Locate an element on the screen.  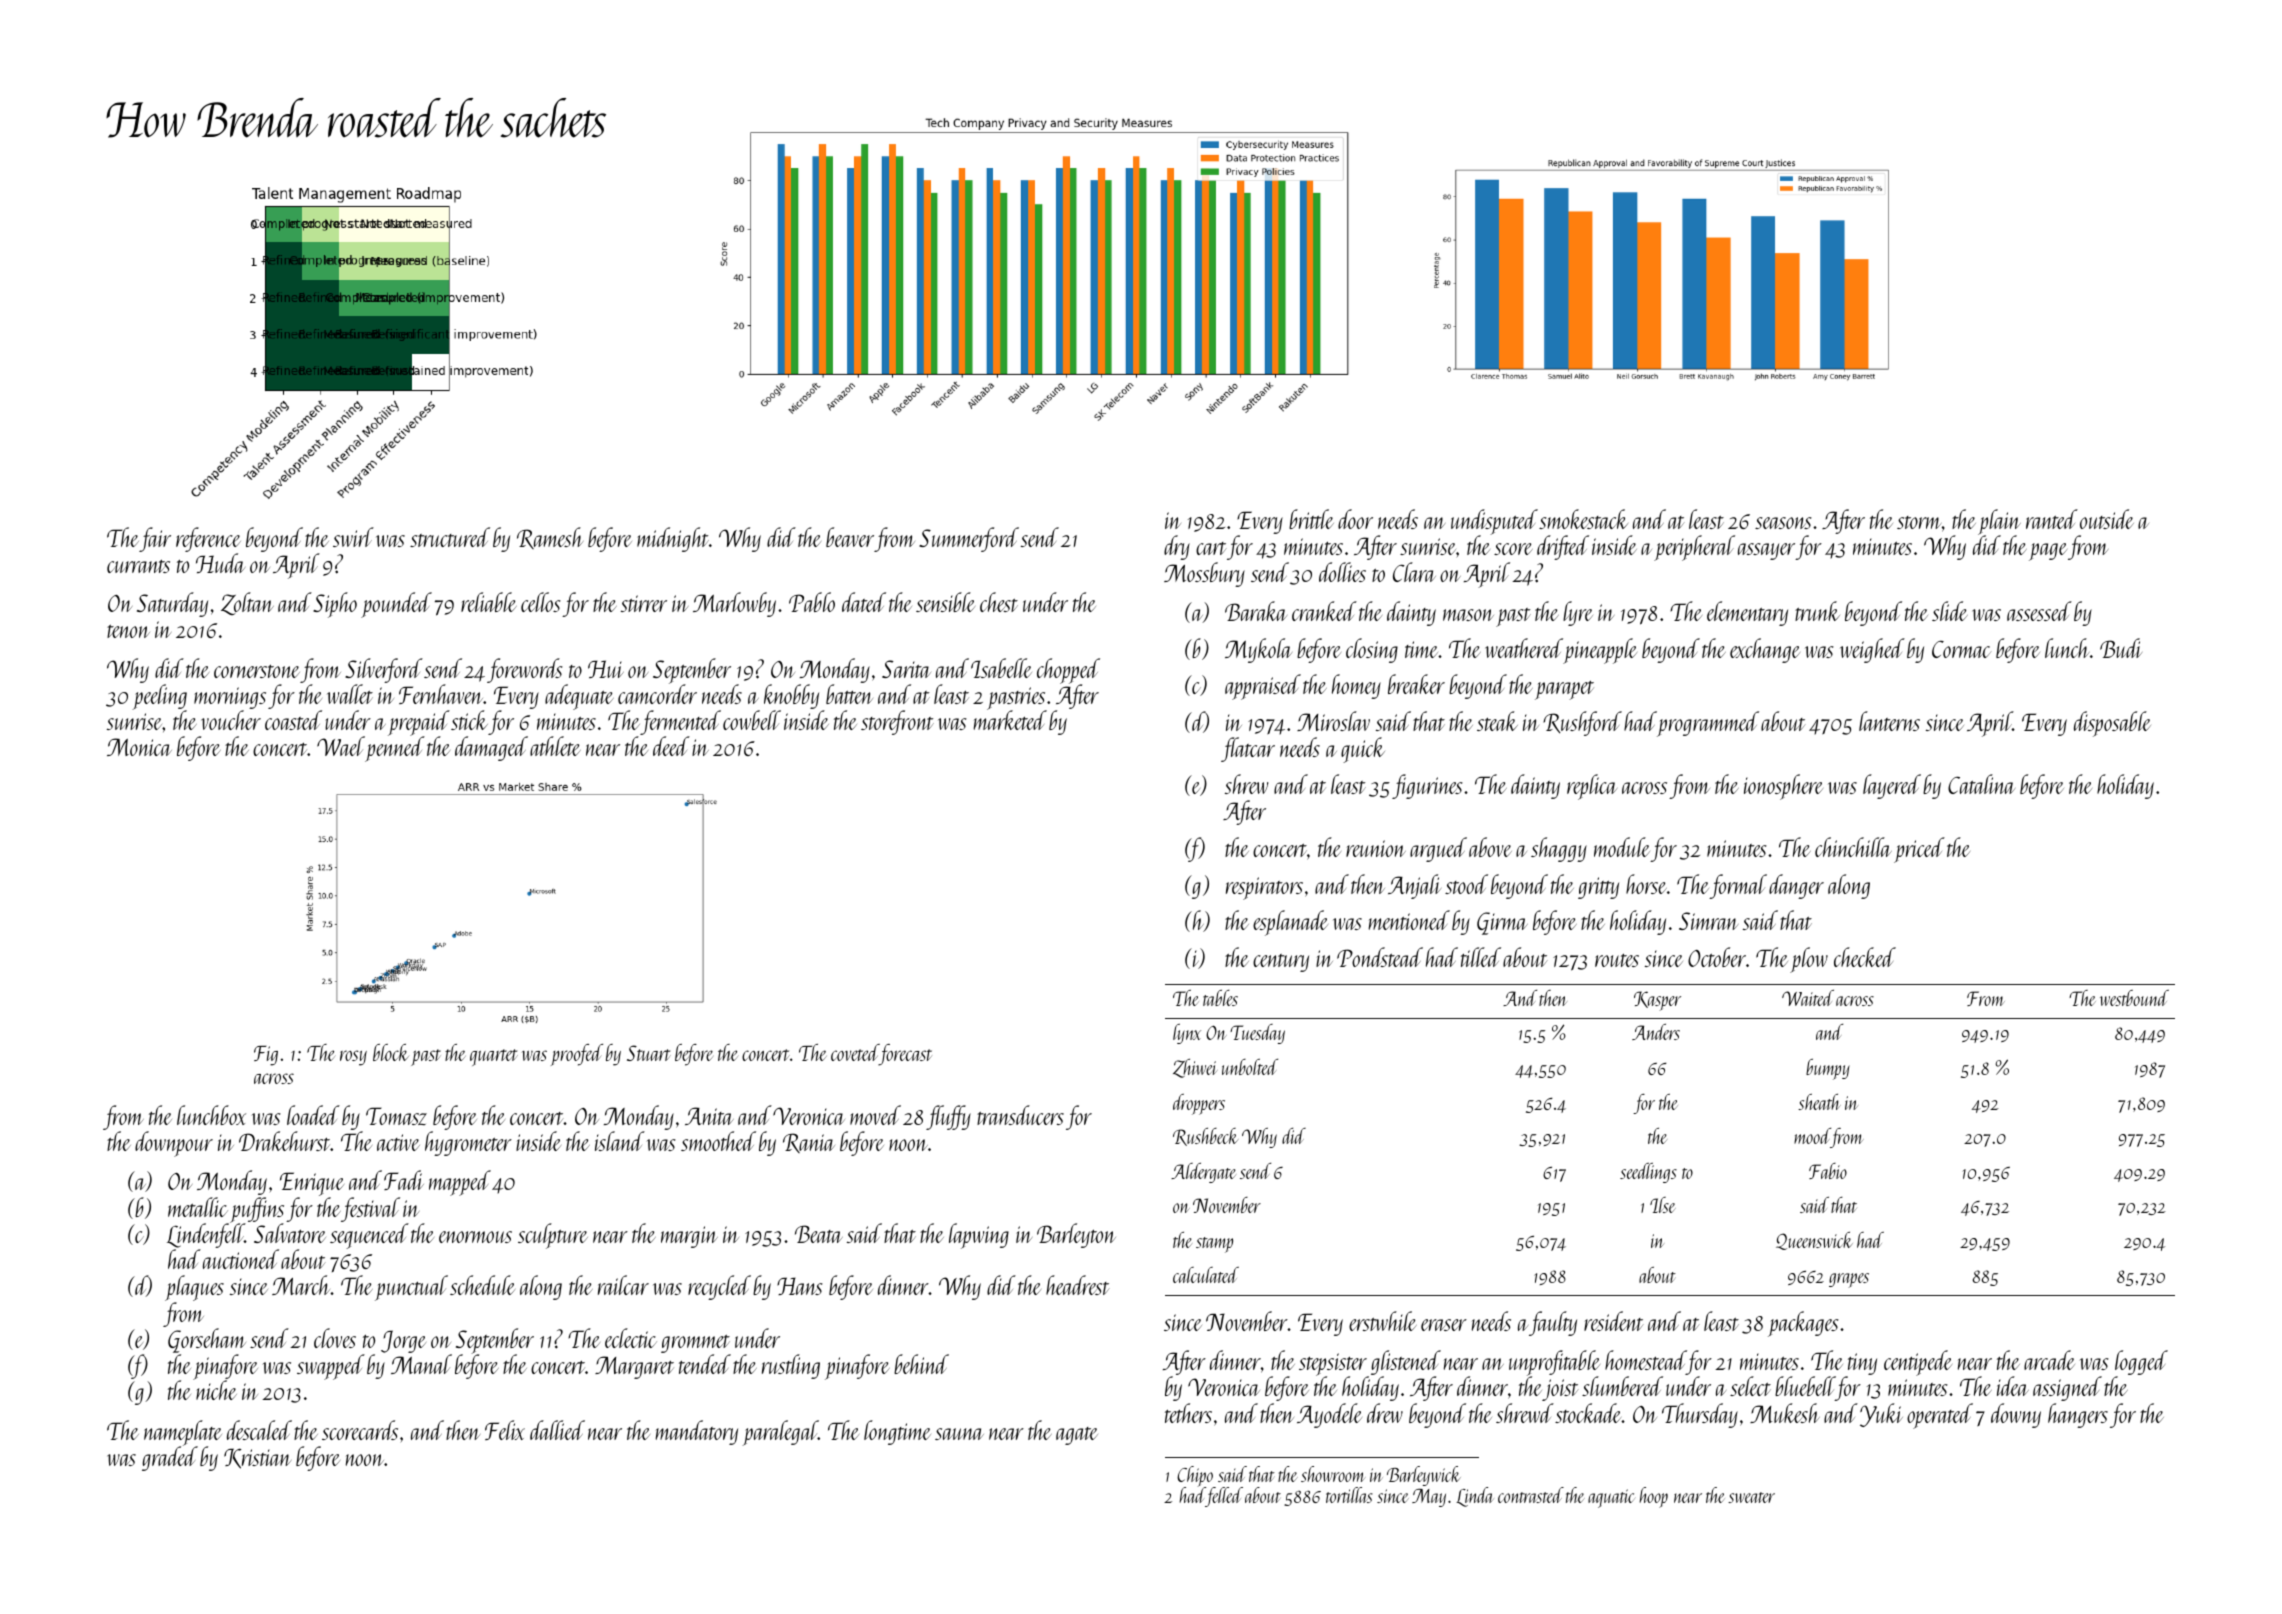
appraised is located at coordinates (1263, 687).
